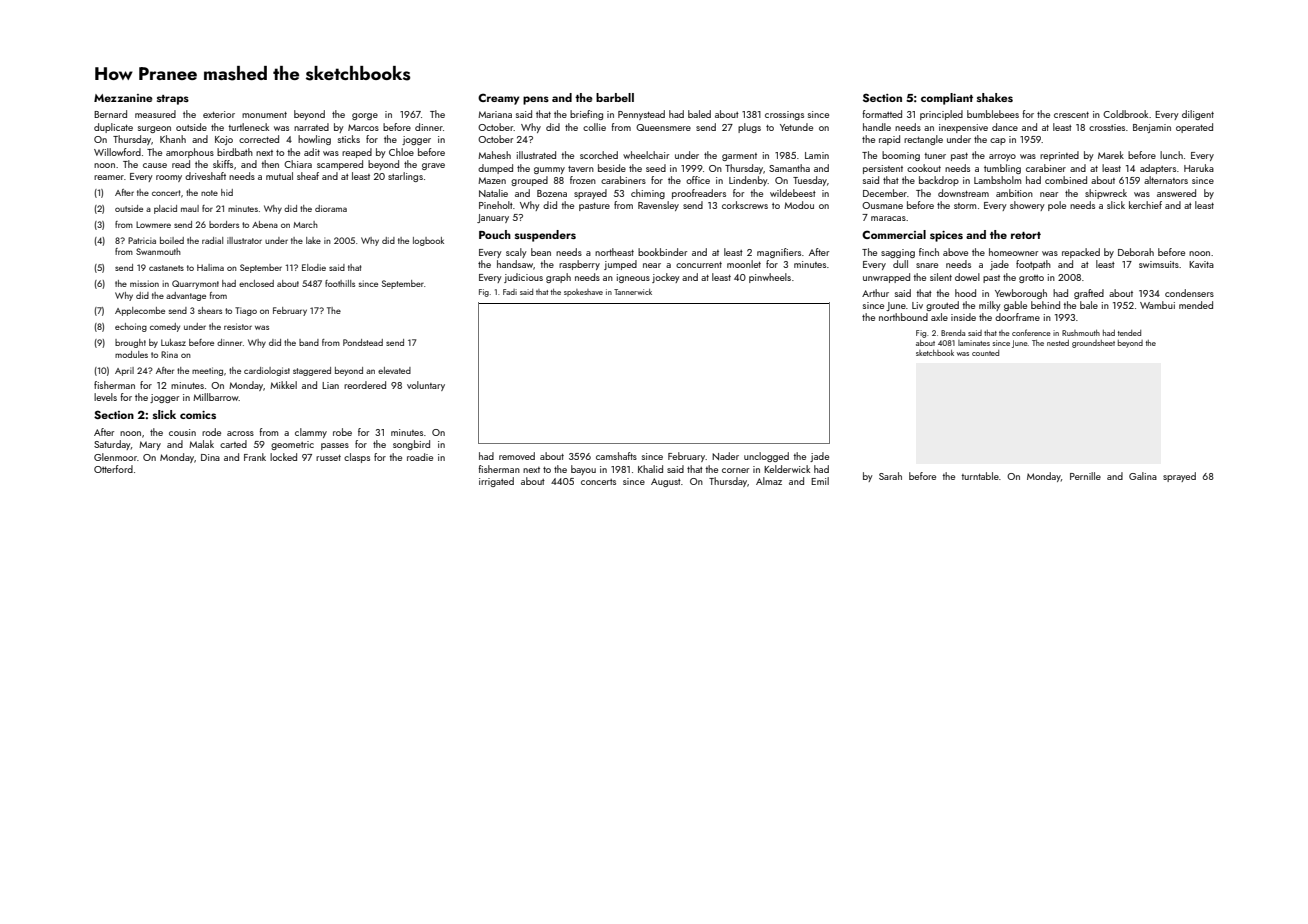  Describe the element at coordinates (165, 209) in the screenshot. I see `placid` at that location.
